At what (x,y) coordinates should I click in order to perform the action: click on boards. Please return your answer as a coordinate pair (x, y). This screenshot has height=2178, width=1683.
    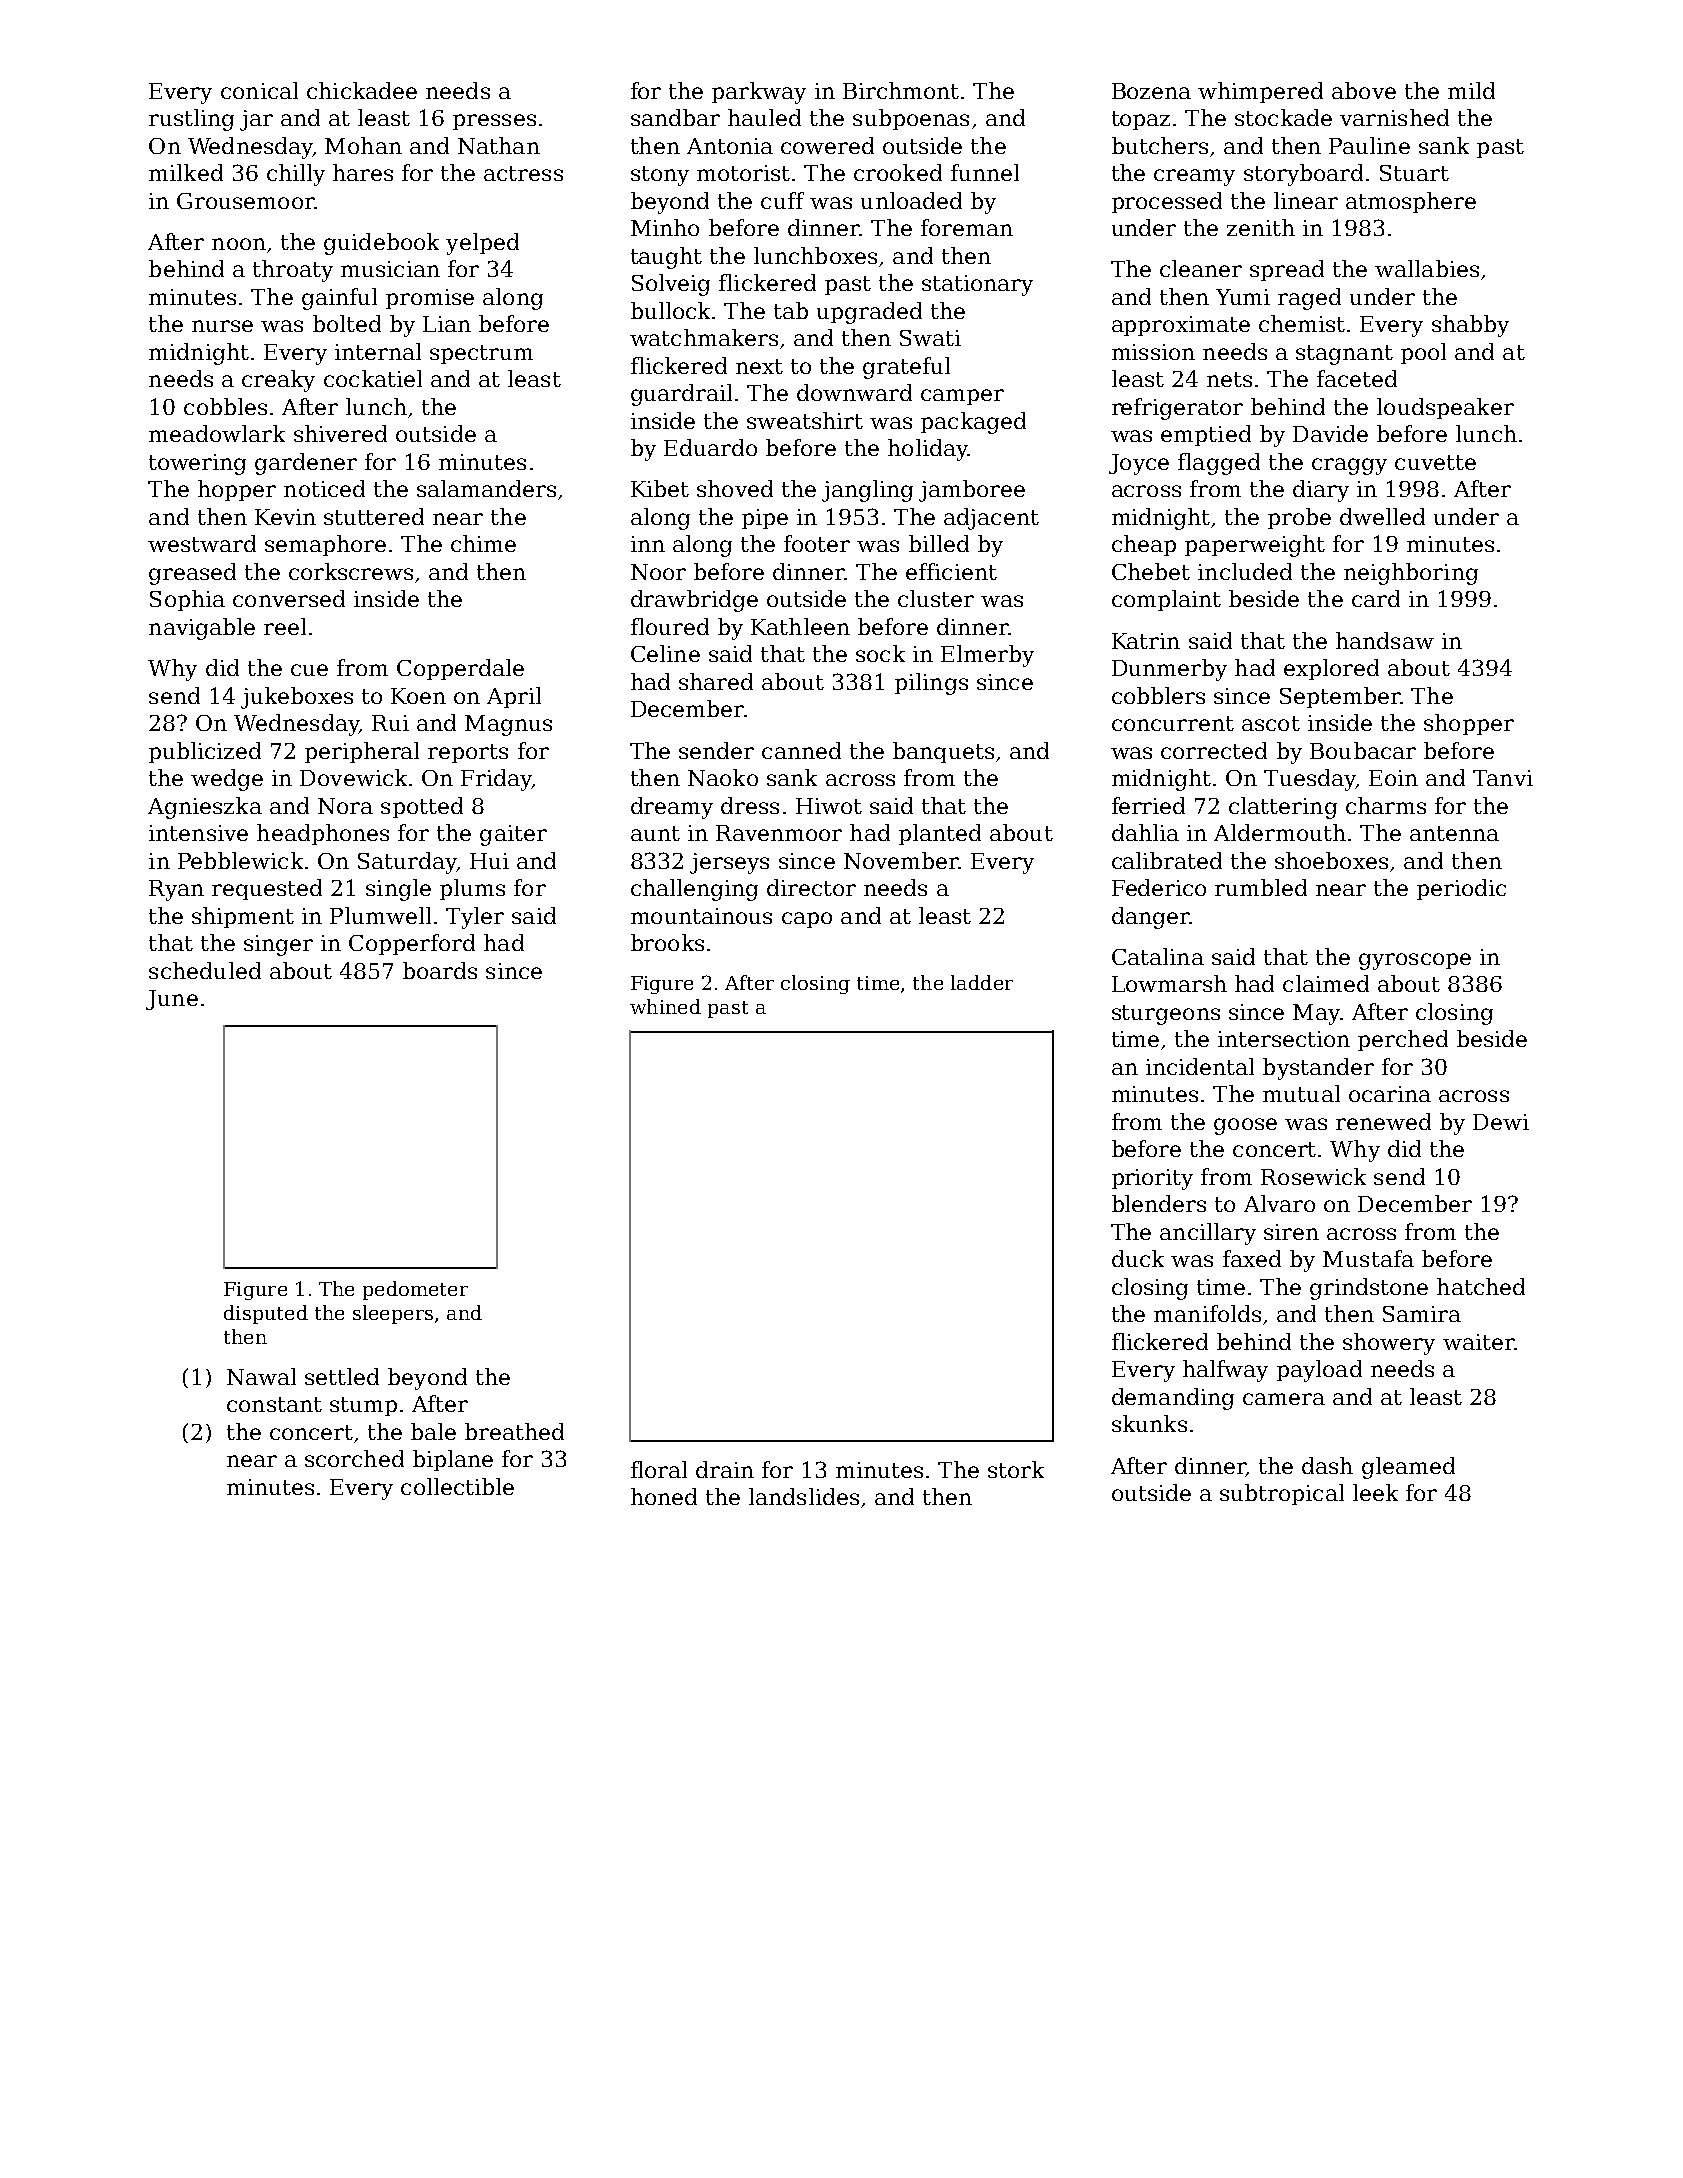
    Looking at the image, I should click on (440, 970).
